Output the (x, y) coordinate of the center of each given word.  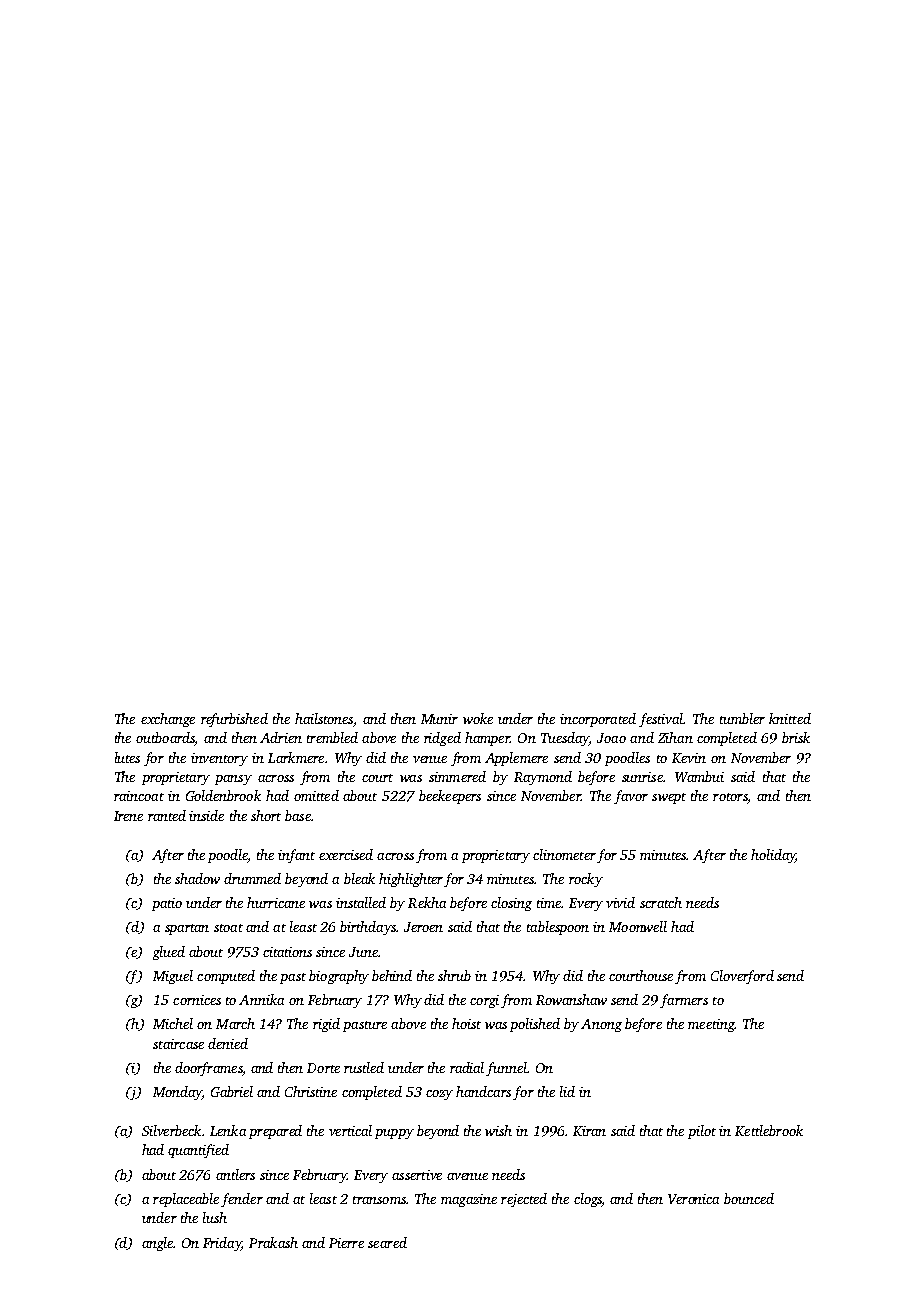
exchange (168, 720)
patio (167, 904)
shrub (454, 975)
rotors (730, 798)
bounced (749, 1198)
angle (157, 1244)
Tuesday (565, 739)
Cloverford (742, 977)
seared (387, 1242)
